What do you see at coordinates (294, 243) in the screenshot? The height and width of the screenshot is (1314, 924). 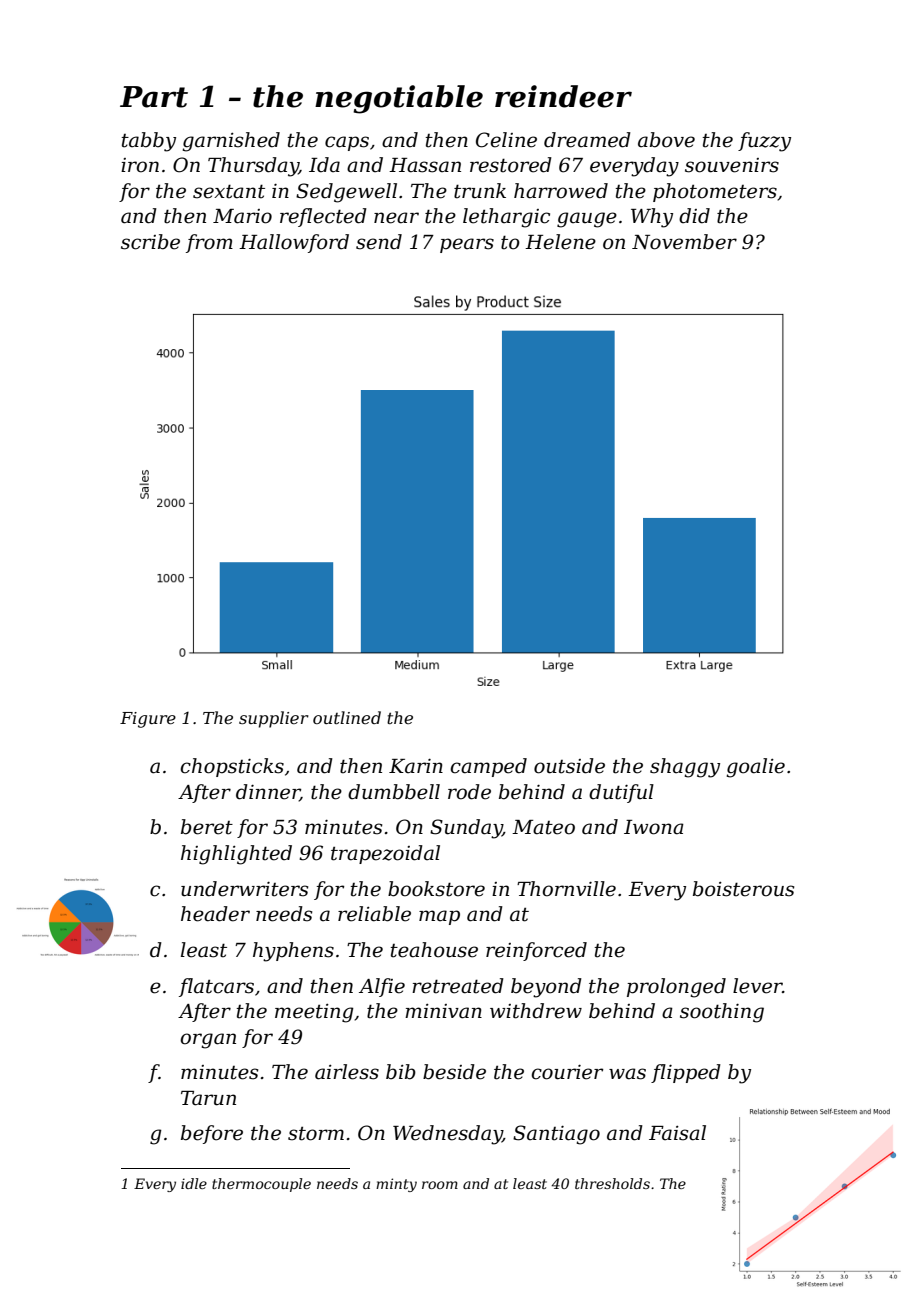 I see `Hallowford` at bounding box center [294, 243].
